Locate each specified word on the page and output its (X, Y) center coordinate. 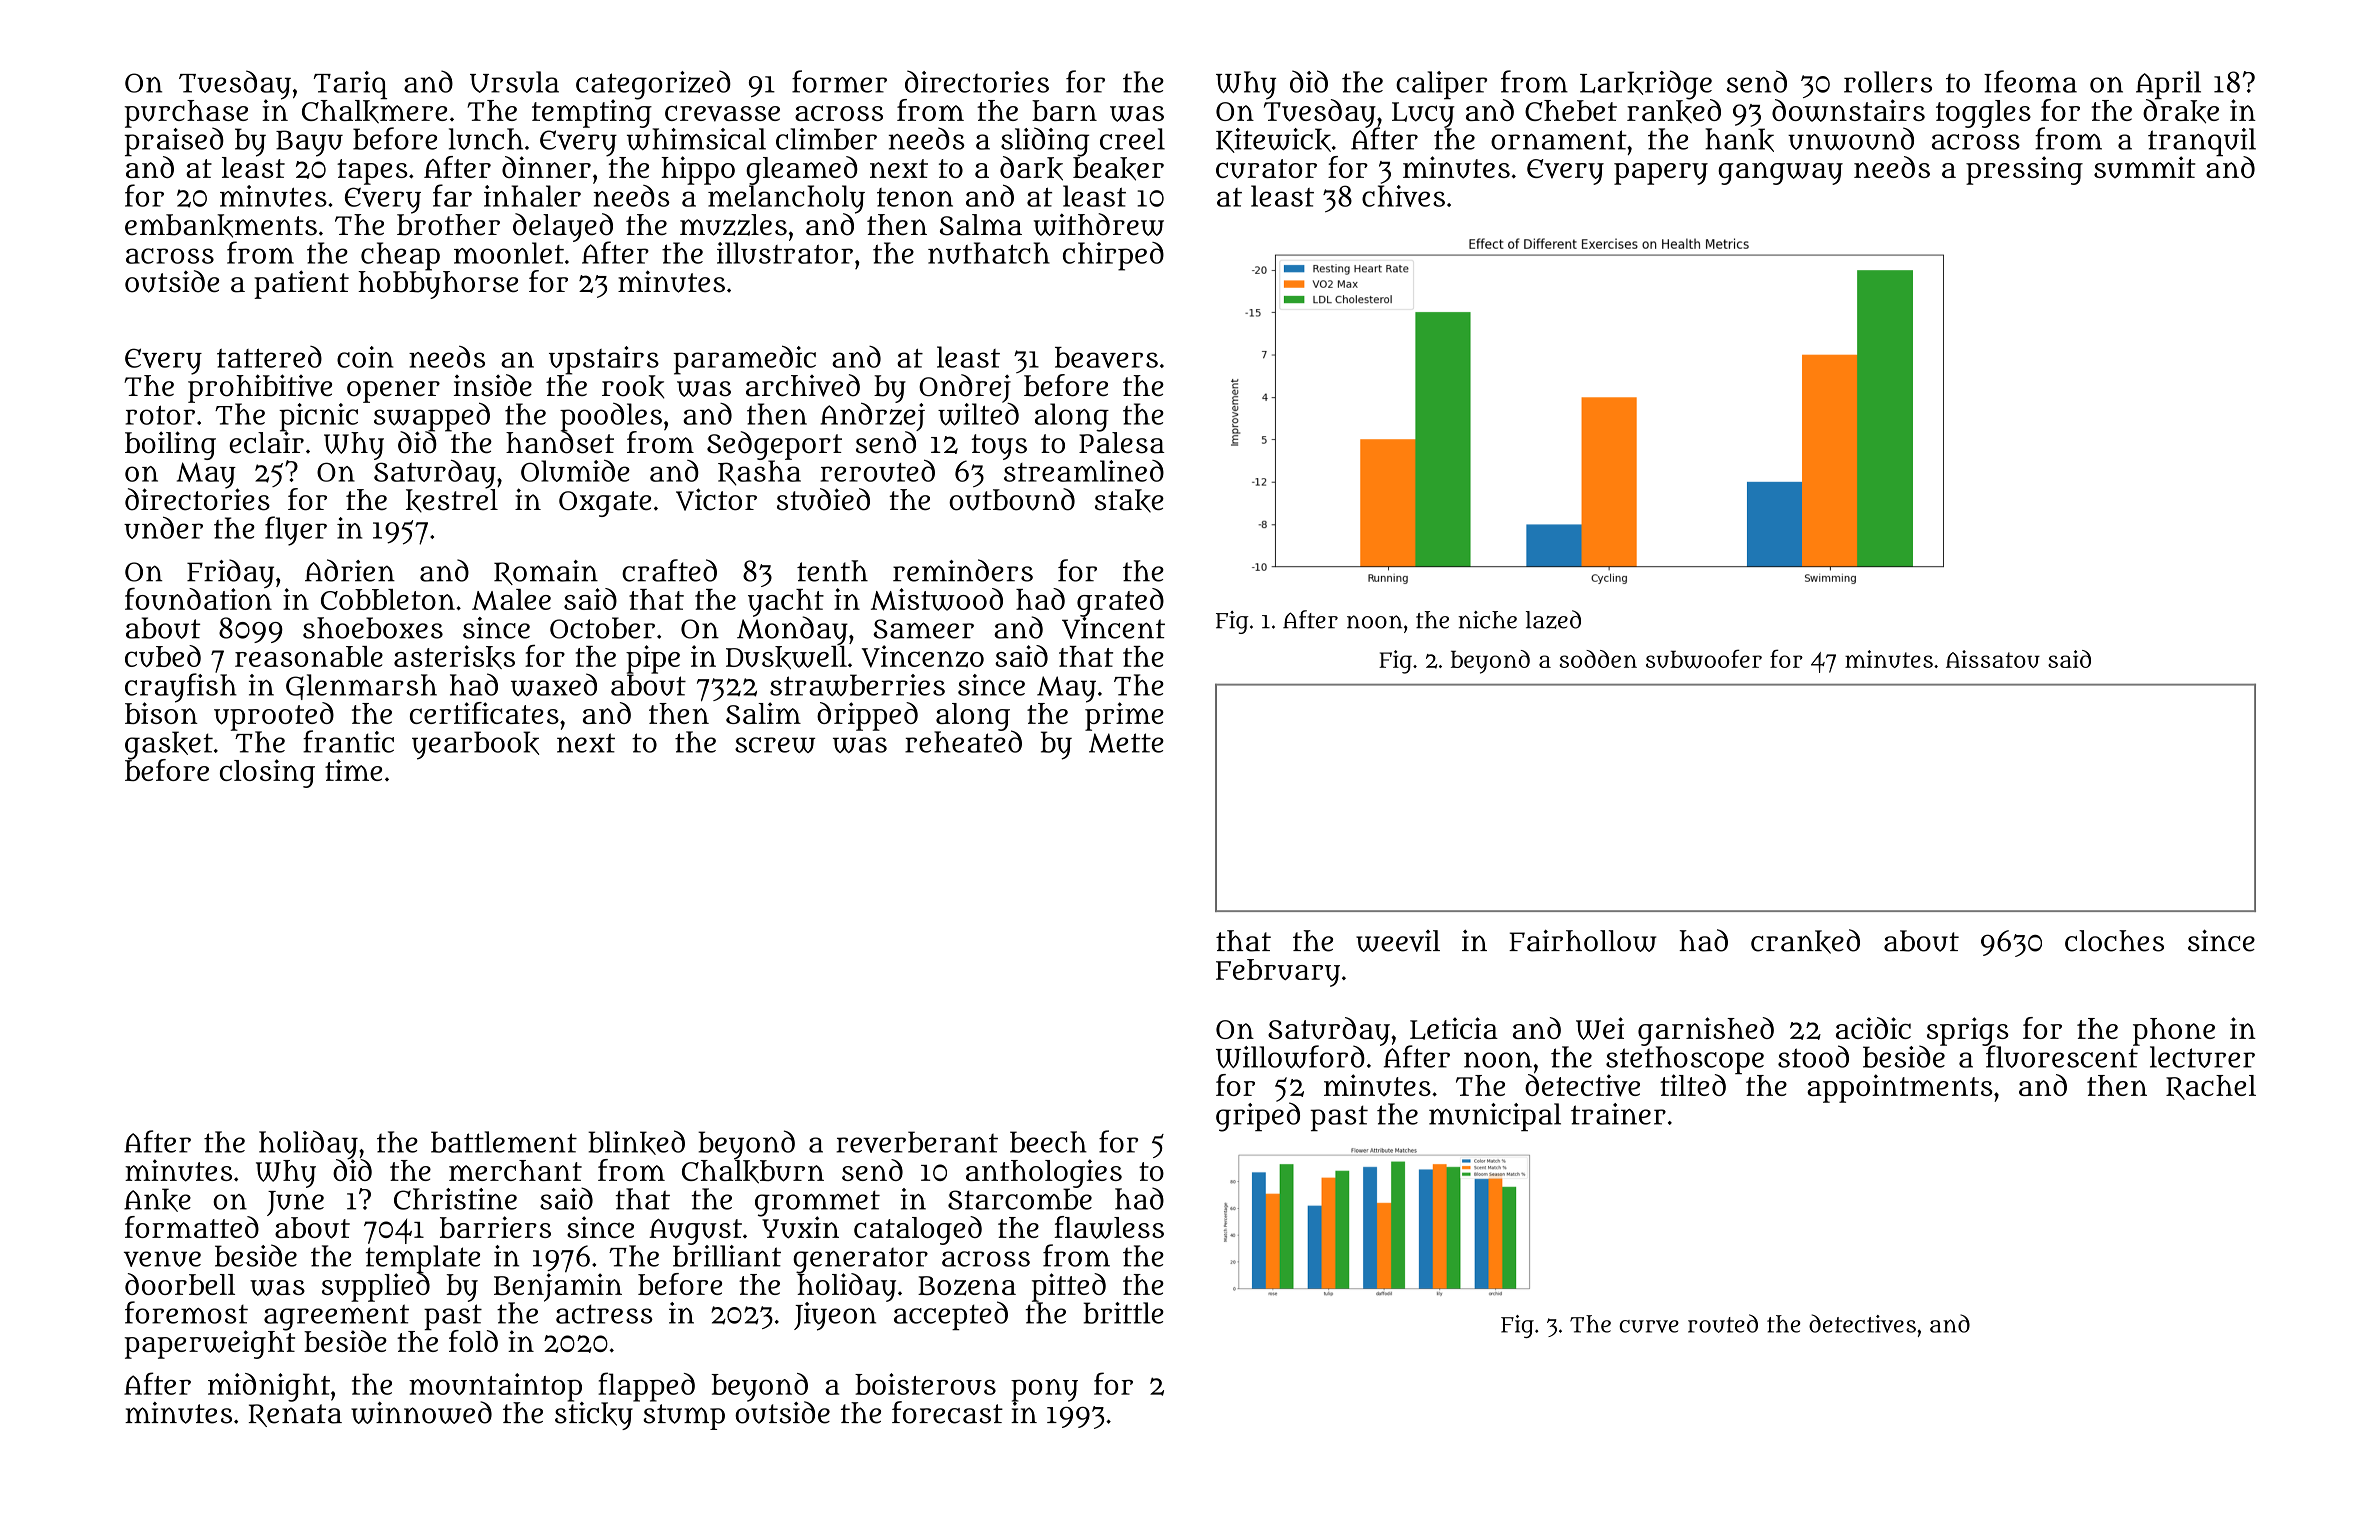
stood (1813, 1056)
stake (1129, 501)
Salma (981, 225)
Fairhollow (1582, 941)
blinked (636, 1142)
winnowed (421, 1412)
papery (1661, 174)
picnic (318, 417)
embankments (221, 226)
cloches (2114, 941)
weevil (1398, 941)
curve (1649, 1326)
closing (267, 773)
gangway (1780, 173)
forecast (947, 1412)
